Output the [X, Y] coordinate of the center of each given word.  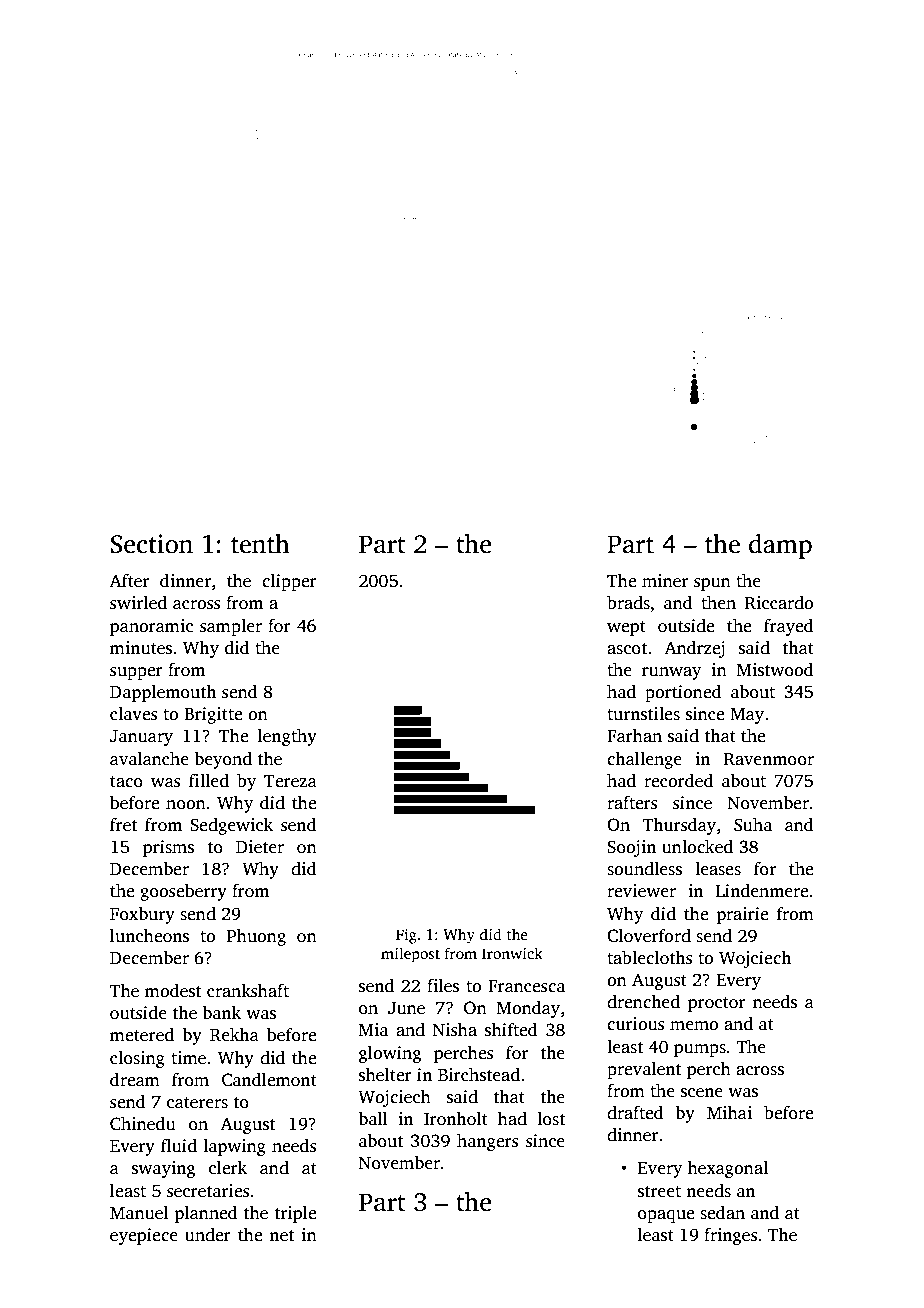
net [282, 1236]
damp [780, 546]
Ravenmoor [769, 759]
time [188, 1058]
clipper [289, 582]
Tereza [290, 781]
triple [295, 1214]
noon [186, 805]
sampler [231, 627]
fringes [730, 1236]
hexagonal [728, 1169]
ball [373, 1118]
